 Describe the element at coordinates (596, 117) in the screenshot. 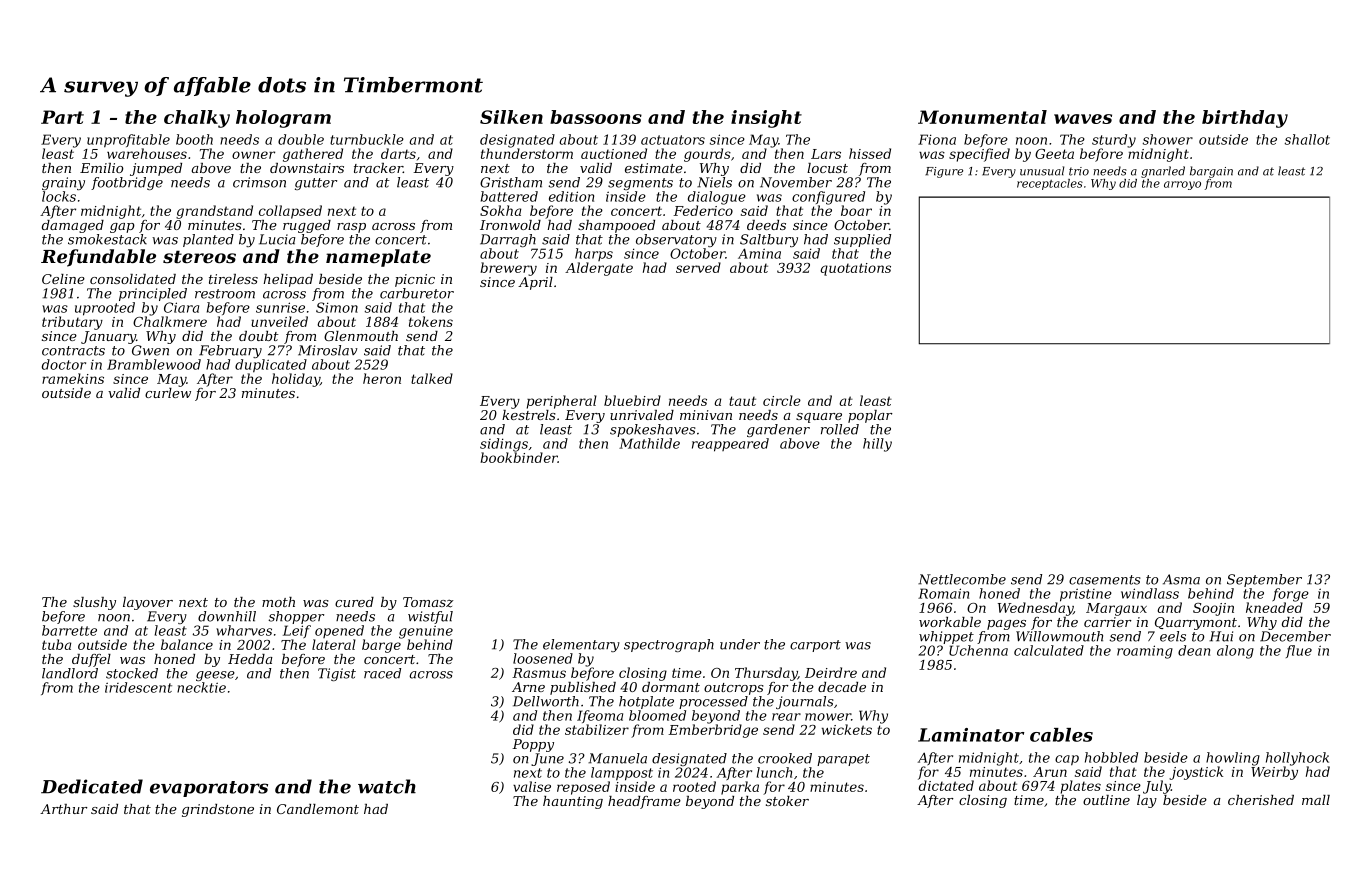

I see `bassoons` at that location.
